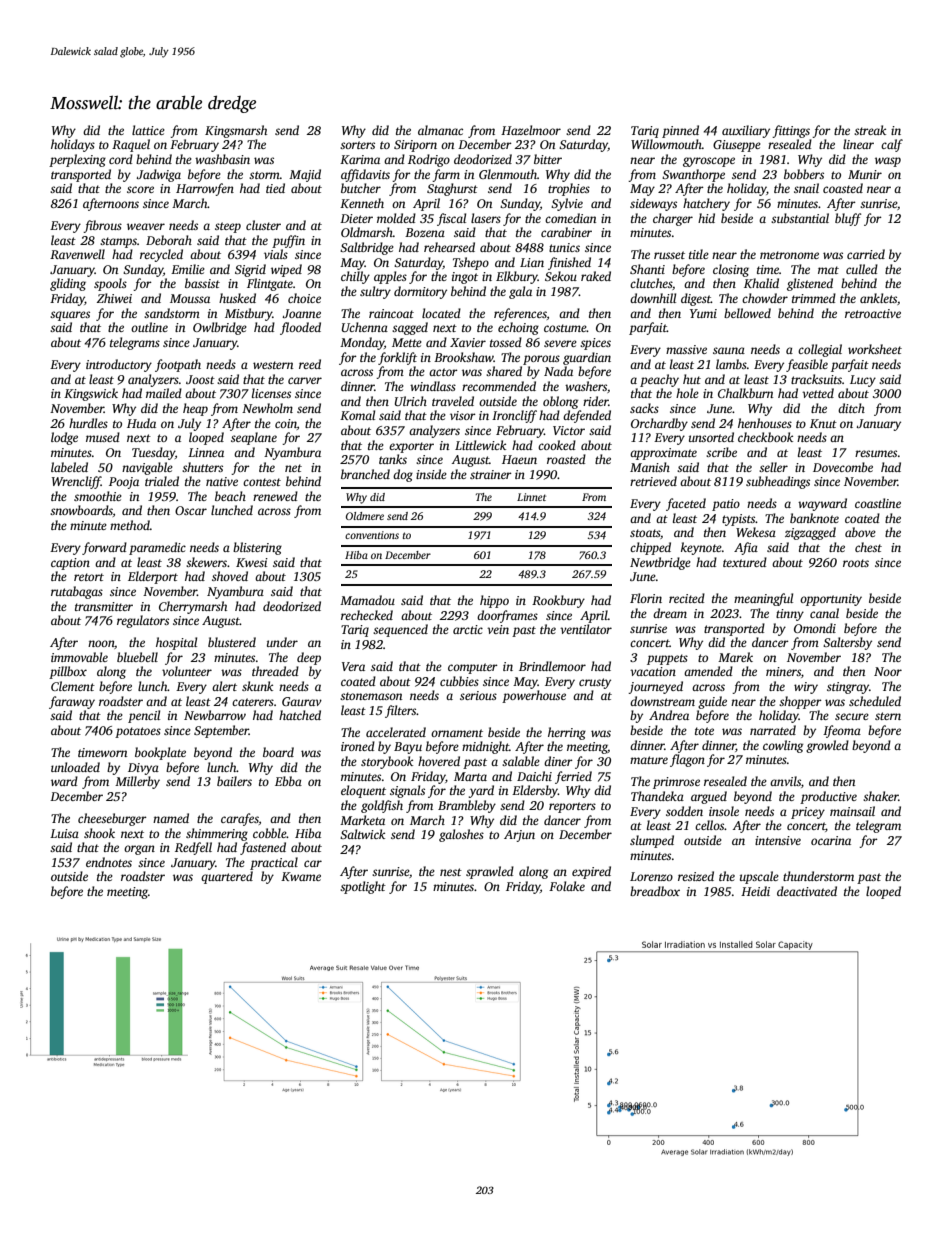 The image size is (952, 1233). Describe the element at coordinates (870, 130) in the document. I see `streak` at that location.
